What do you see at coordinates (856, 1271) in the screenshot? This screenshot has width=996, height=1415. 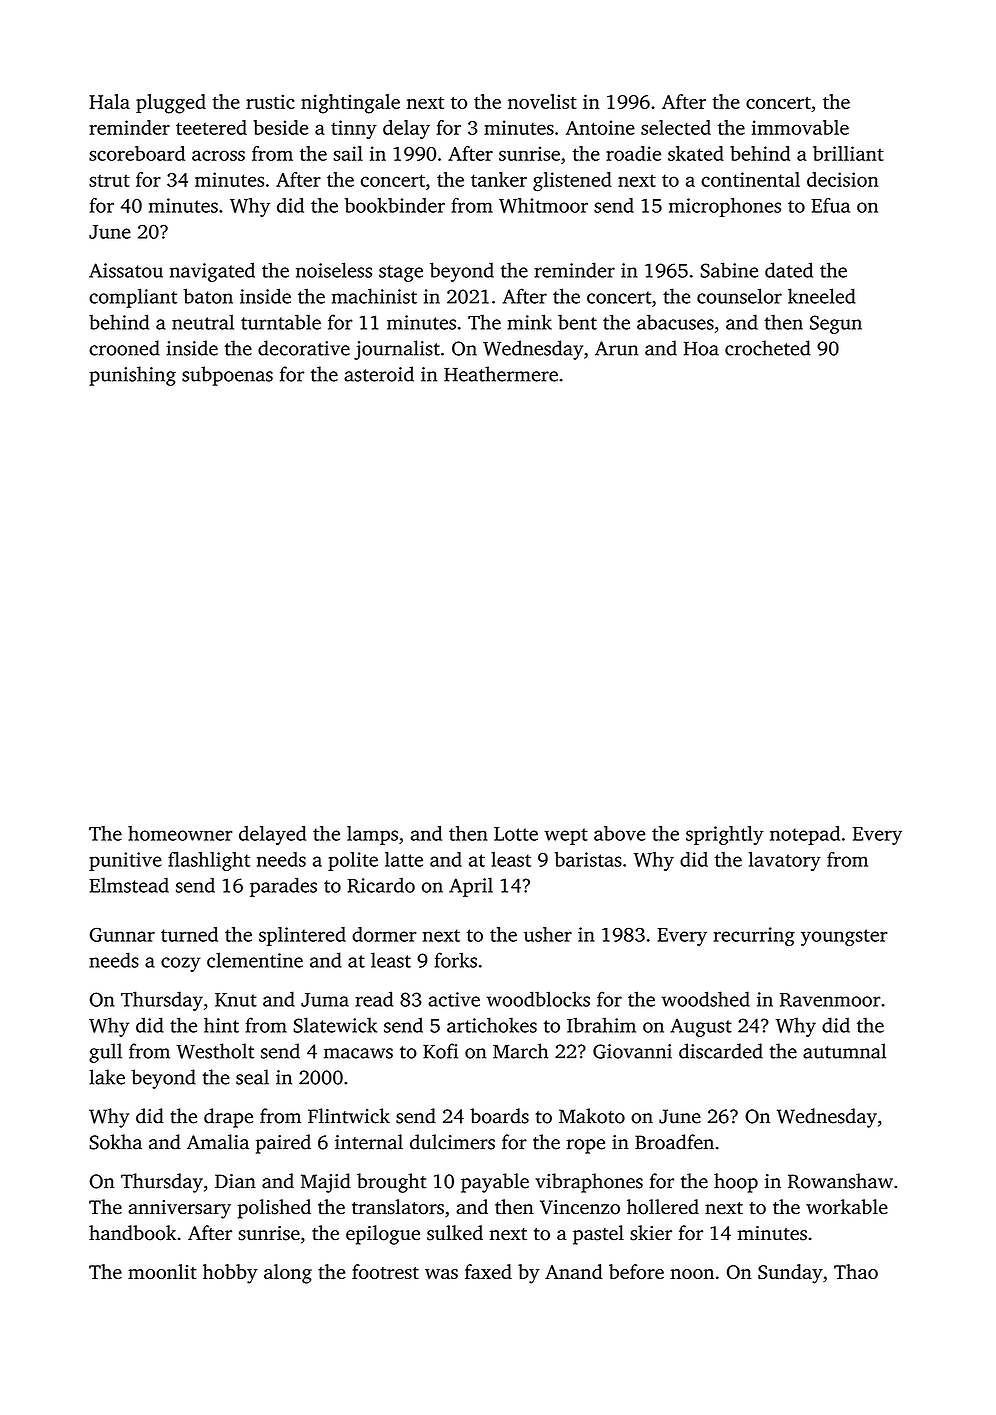 I see `Thao` at bounding box center [856, 1271].
